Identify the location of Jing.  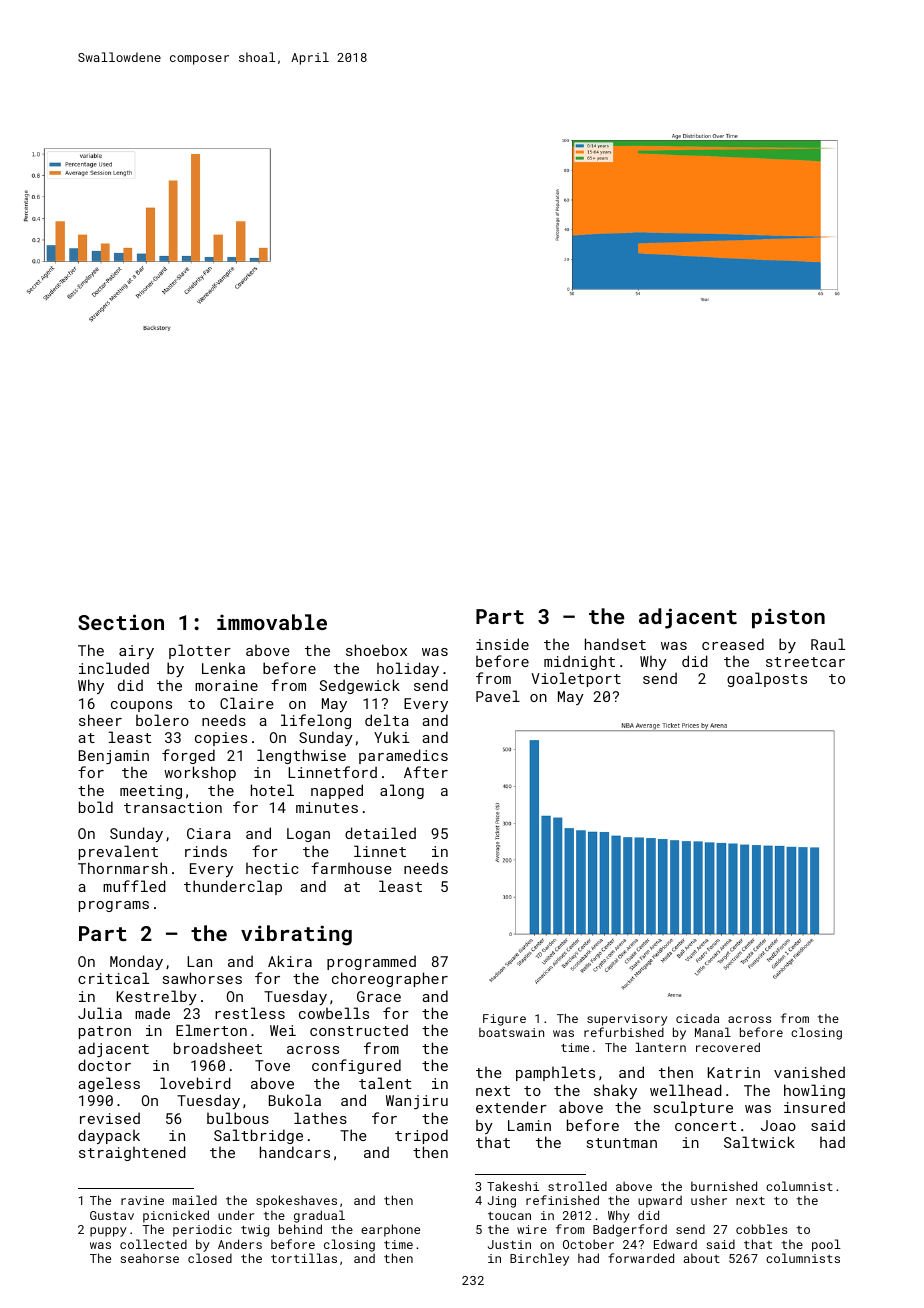
(502, 1202).
